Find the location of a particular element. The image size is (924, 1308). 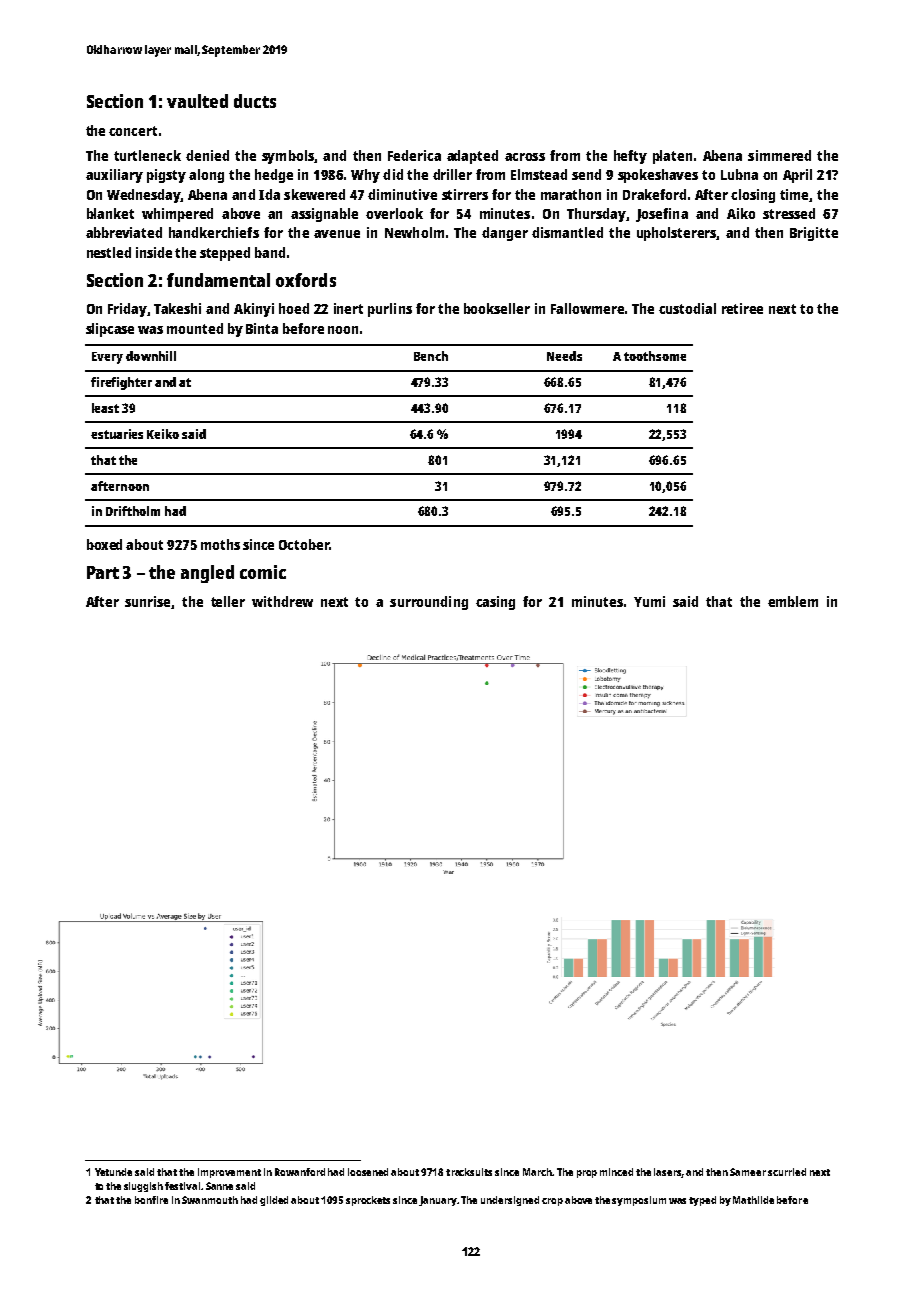

bonfire is located at coordinates (151, 1200).
